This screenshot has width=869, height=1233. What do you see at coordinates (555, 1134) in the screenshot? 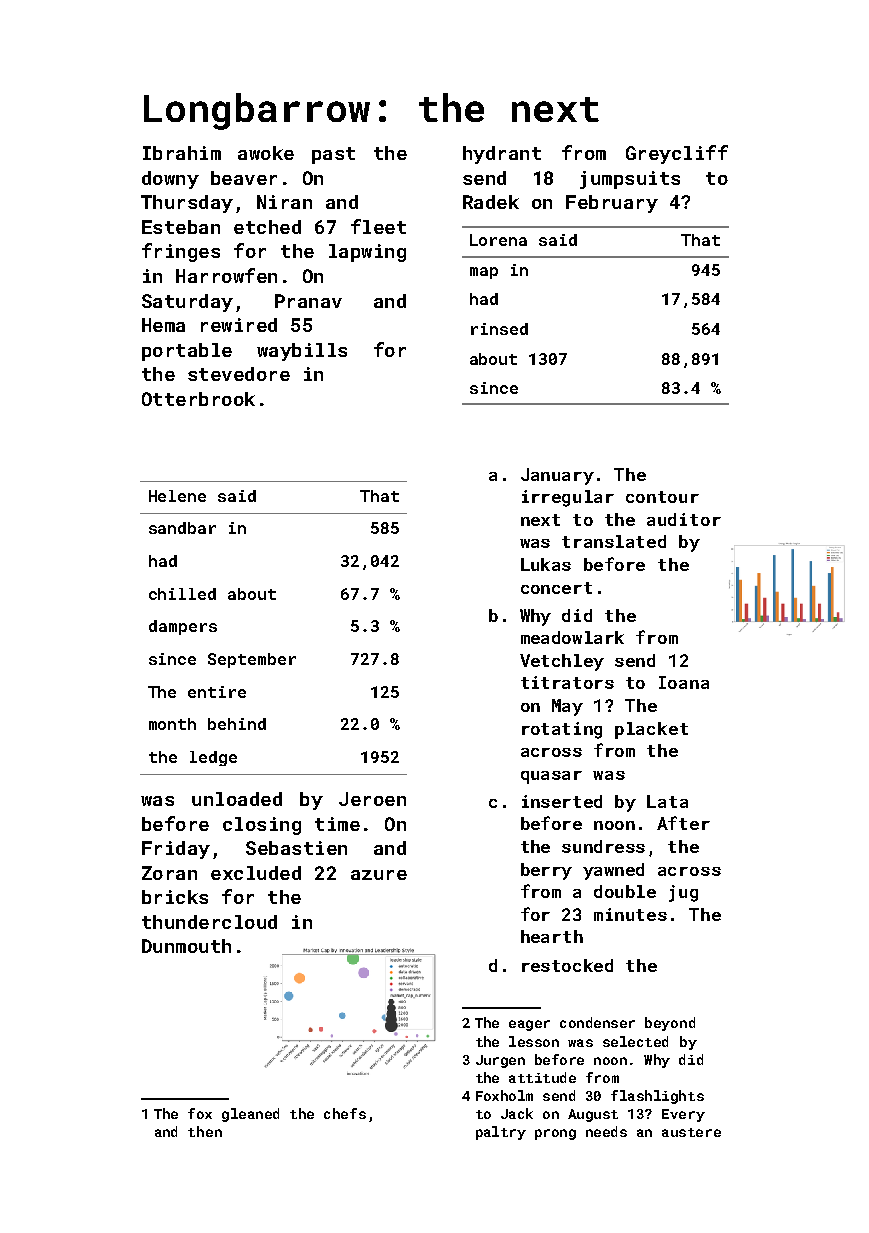
I see `prong` at bounding box center [555, 1134].
